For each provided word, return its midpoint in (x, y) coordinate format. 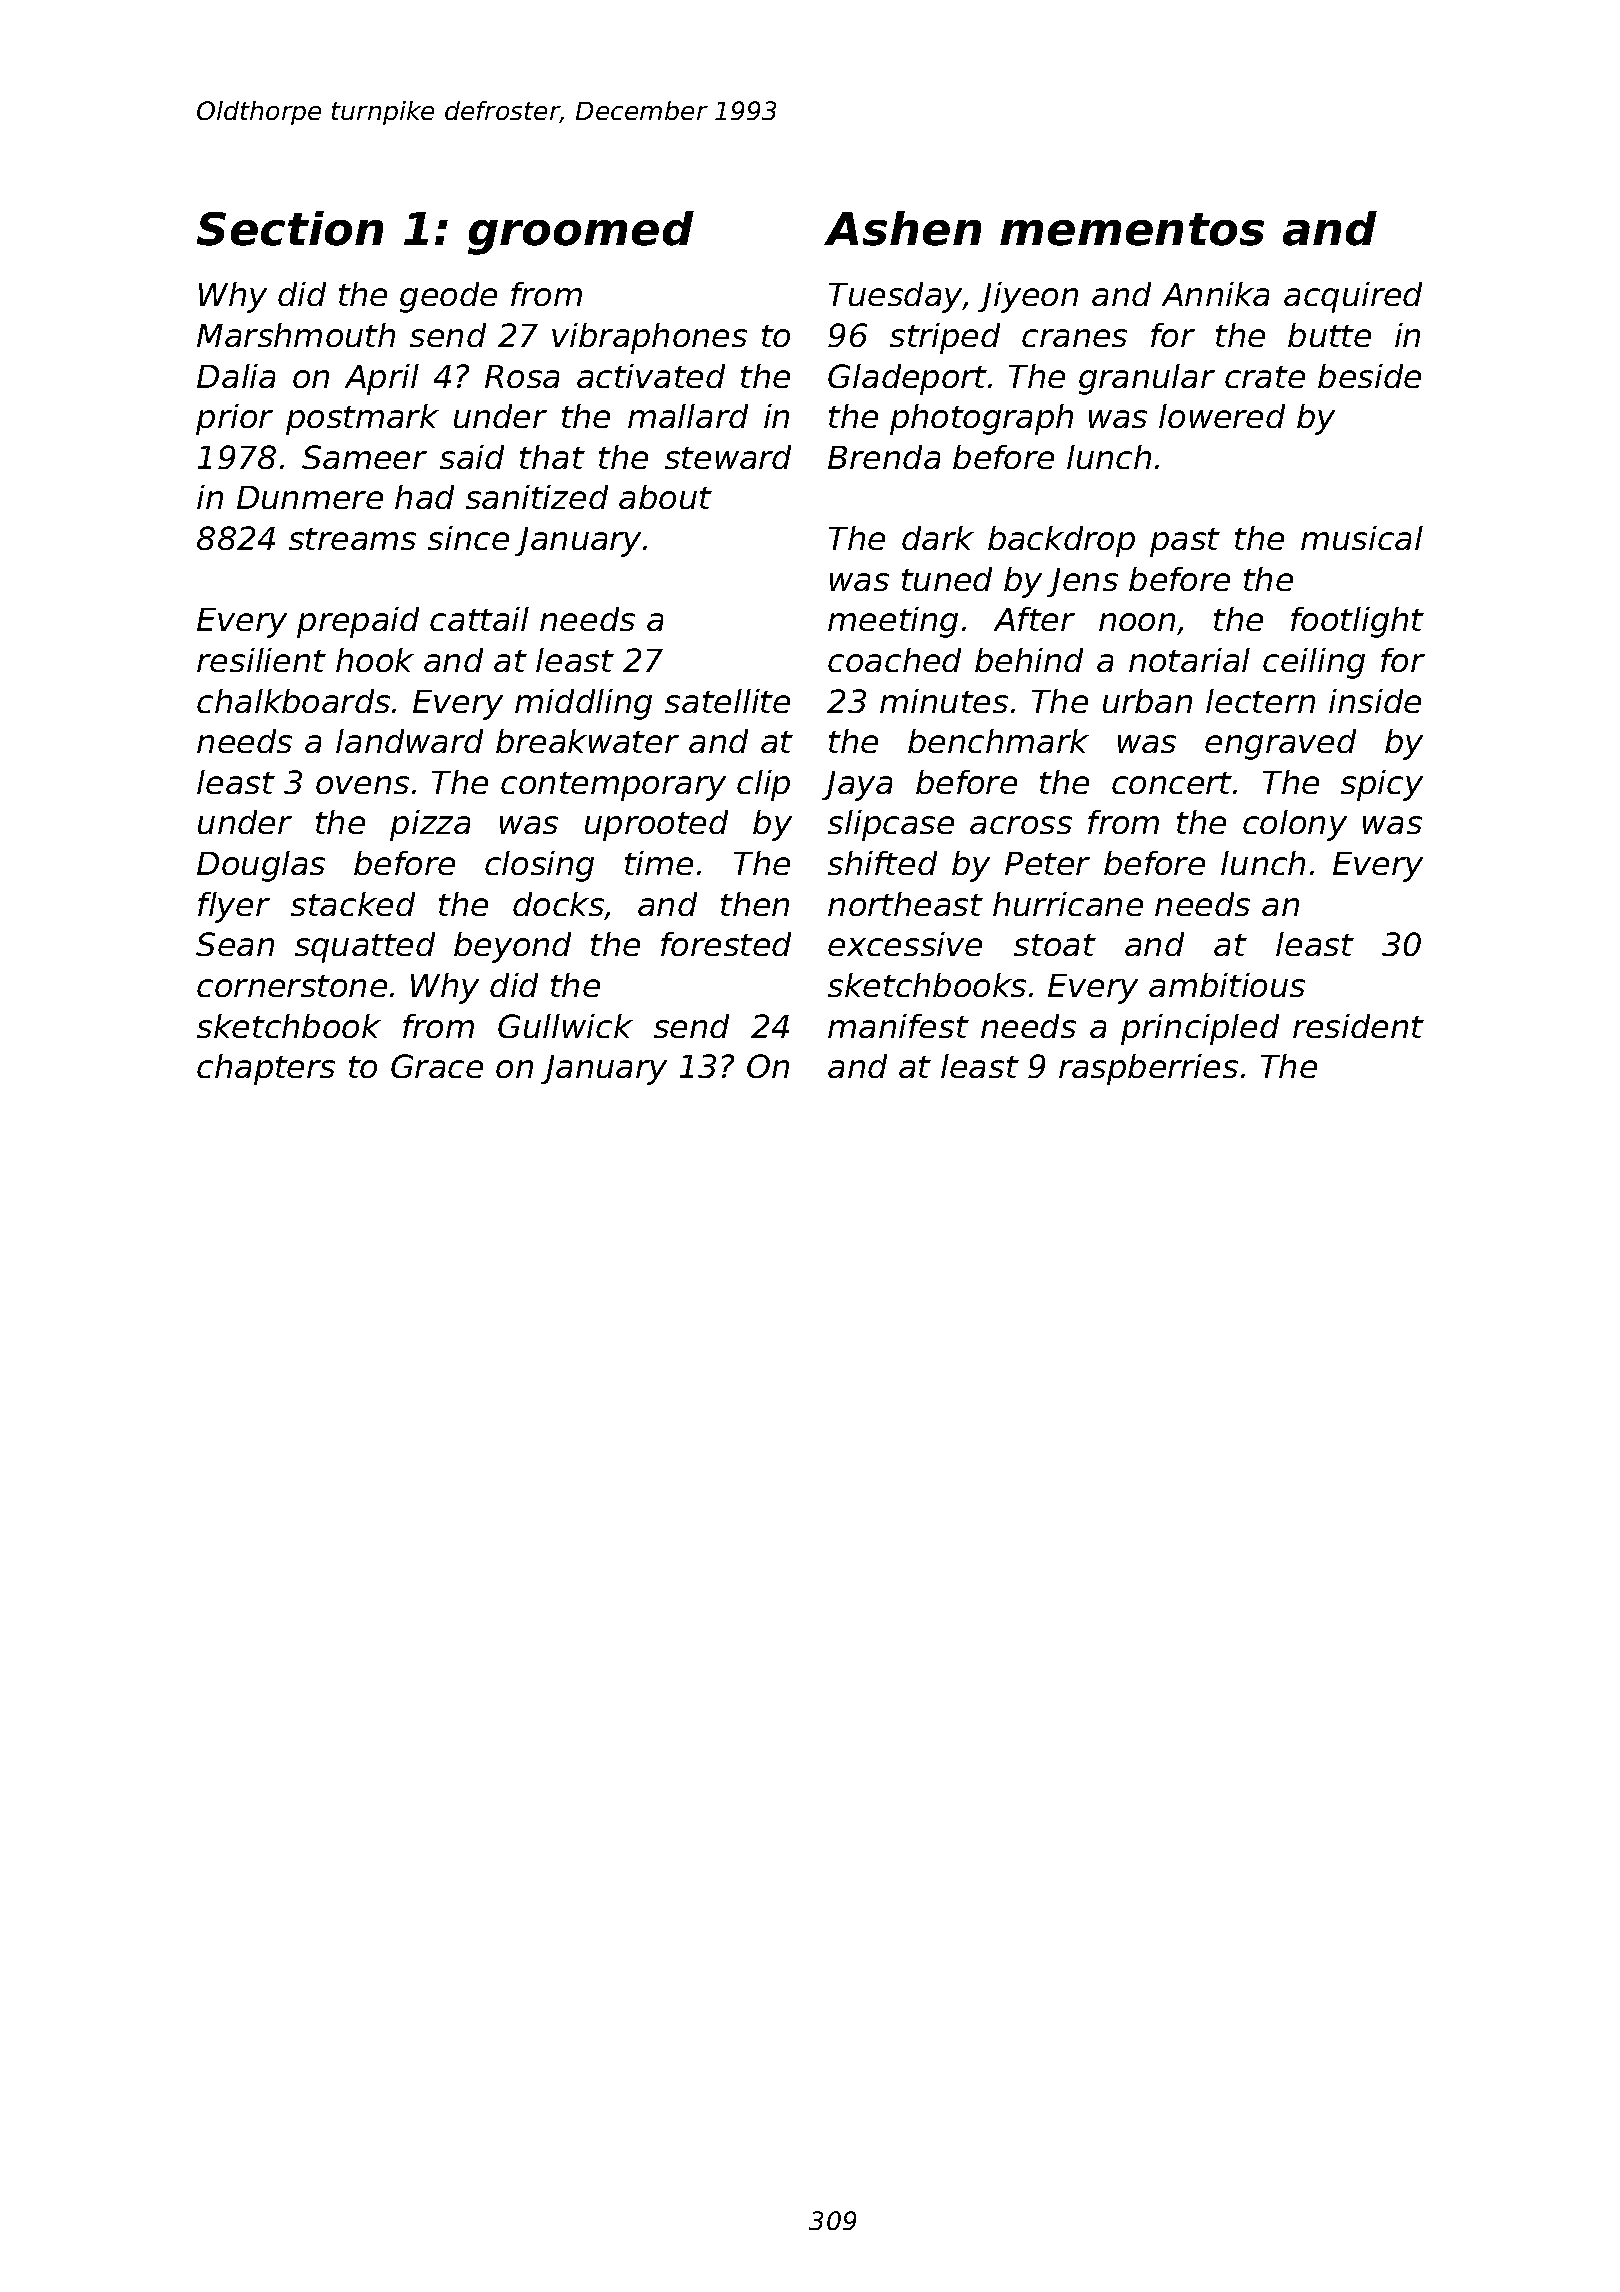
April (382, 379)
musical (1362, 538)
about (665, 497)
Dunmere (310, 497)
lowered (1222, 416)
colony (1295, 825)
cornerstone (292, 986)
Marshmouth (296, 335)
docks (558, 904)
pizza (430, 825)
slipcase (891, 825)
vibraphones (649, 338)
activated (651, 376)
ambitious (1227, 985)
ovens (362, 785)
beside (1369, 376)
